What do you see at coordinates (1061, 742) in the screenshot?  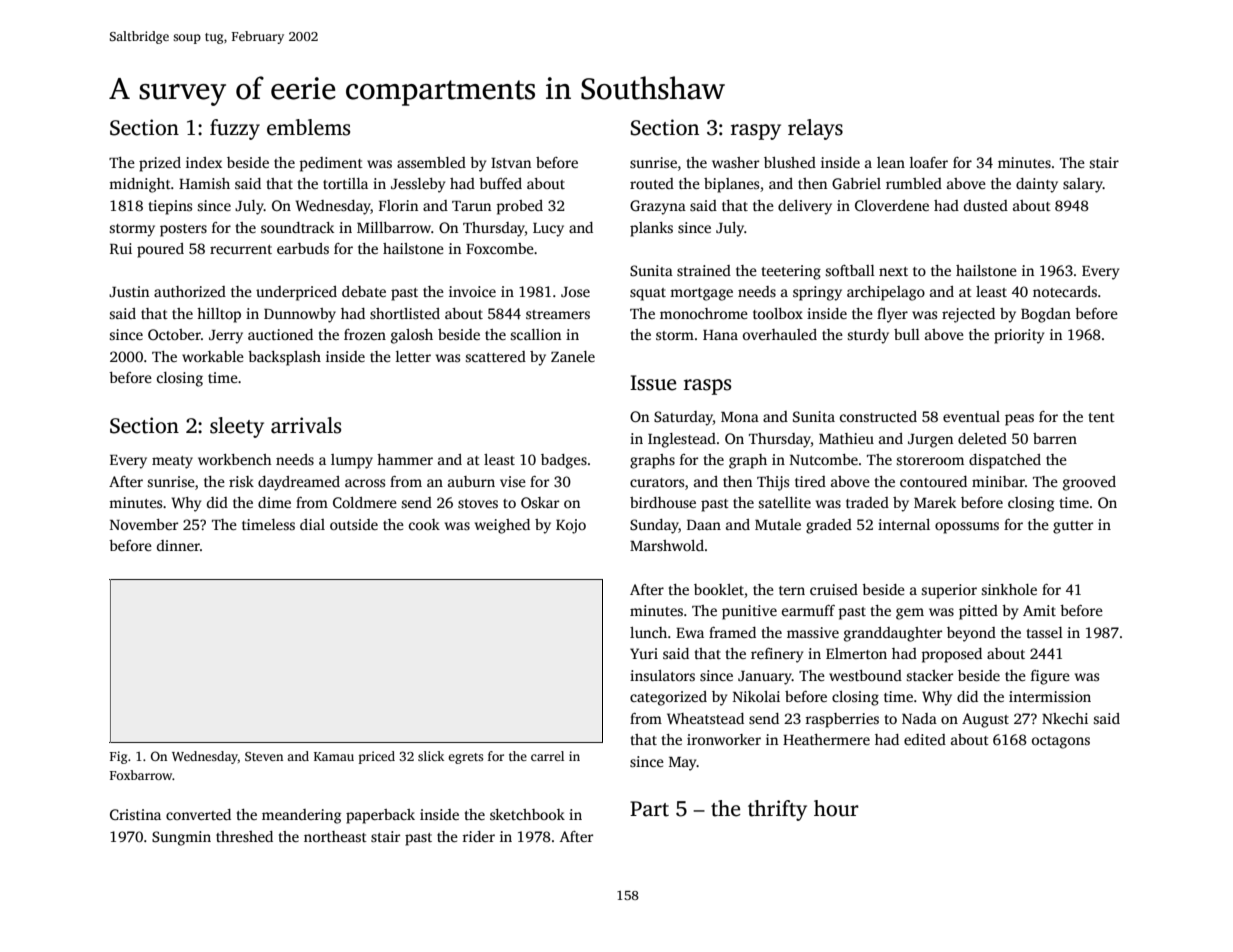 I see `octagons` at bounding box center [1061, 742].
